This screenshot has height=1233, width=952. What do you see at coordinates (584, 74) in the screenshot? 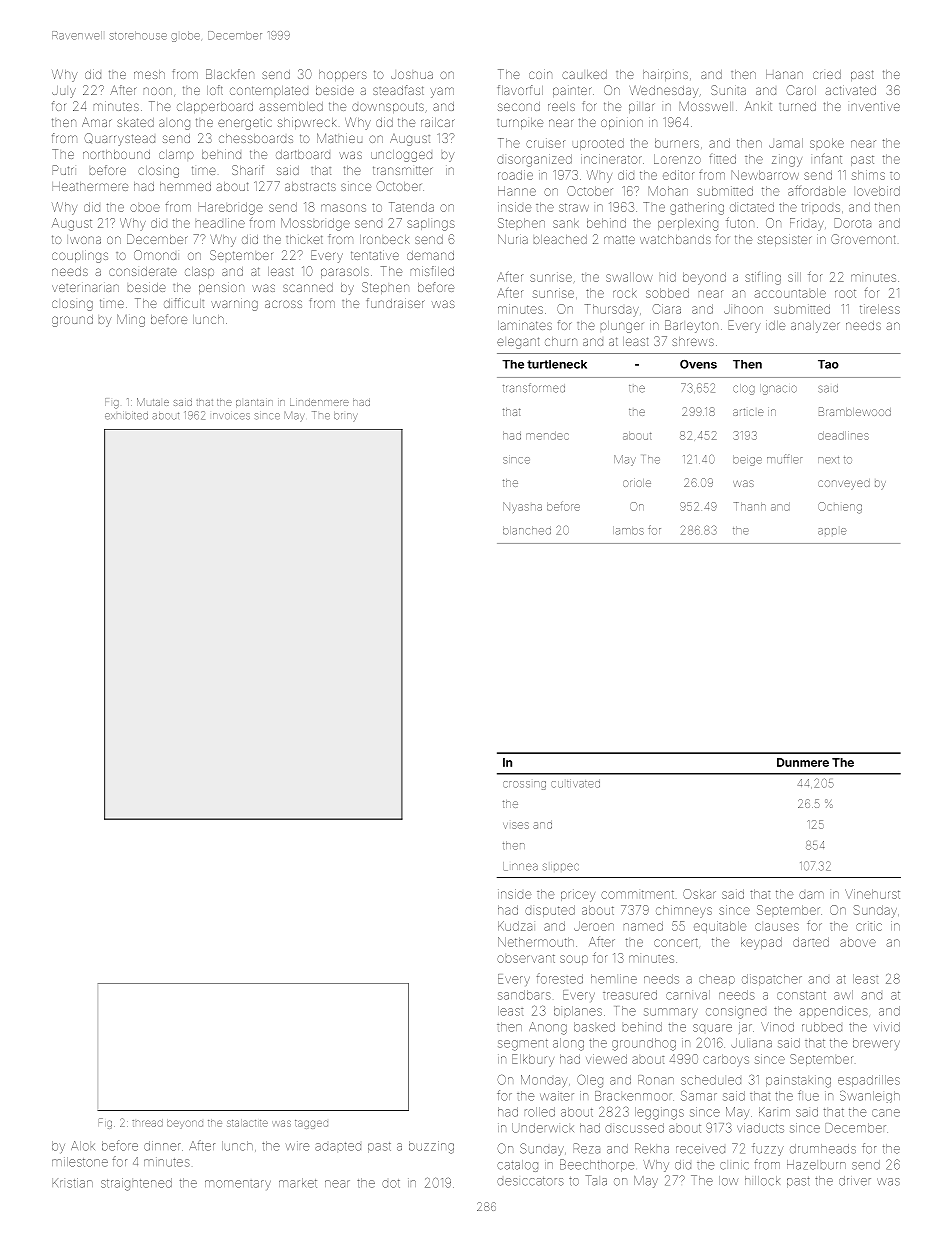
I see `caulked` at bounding box center [584, 74].
